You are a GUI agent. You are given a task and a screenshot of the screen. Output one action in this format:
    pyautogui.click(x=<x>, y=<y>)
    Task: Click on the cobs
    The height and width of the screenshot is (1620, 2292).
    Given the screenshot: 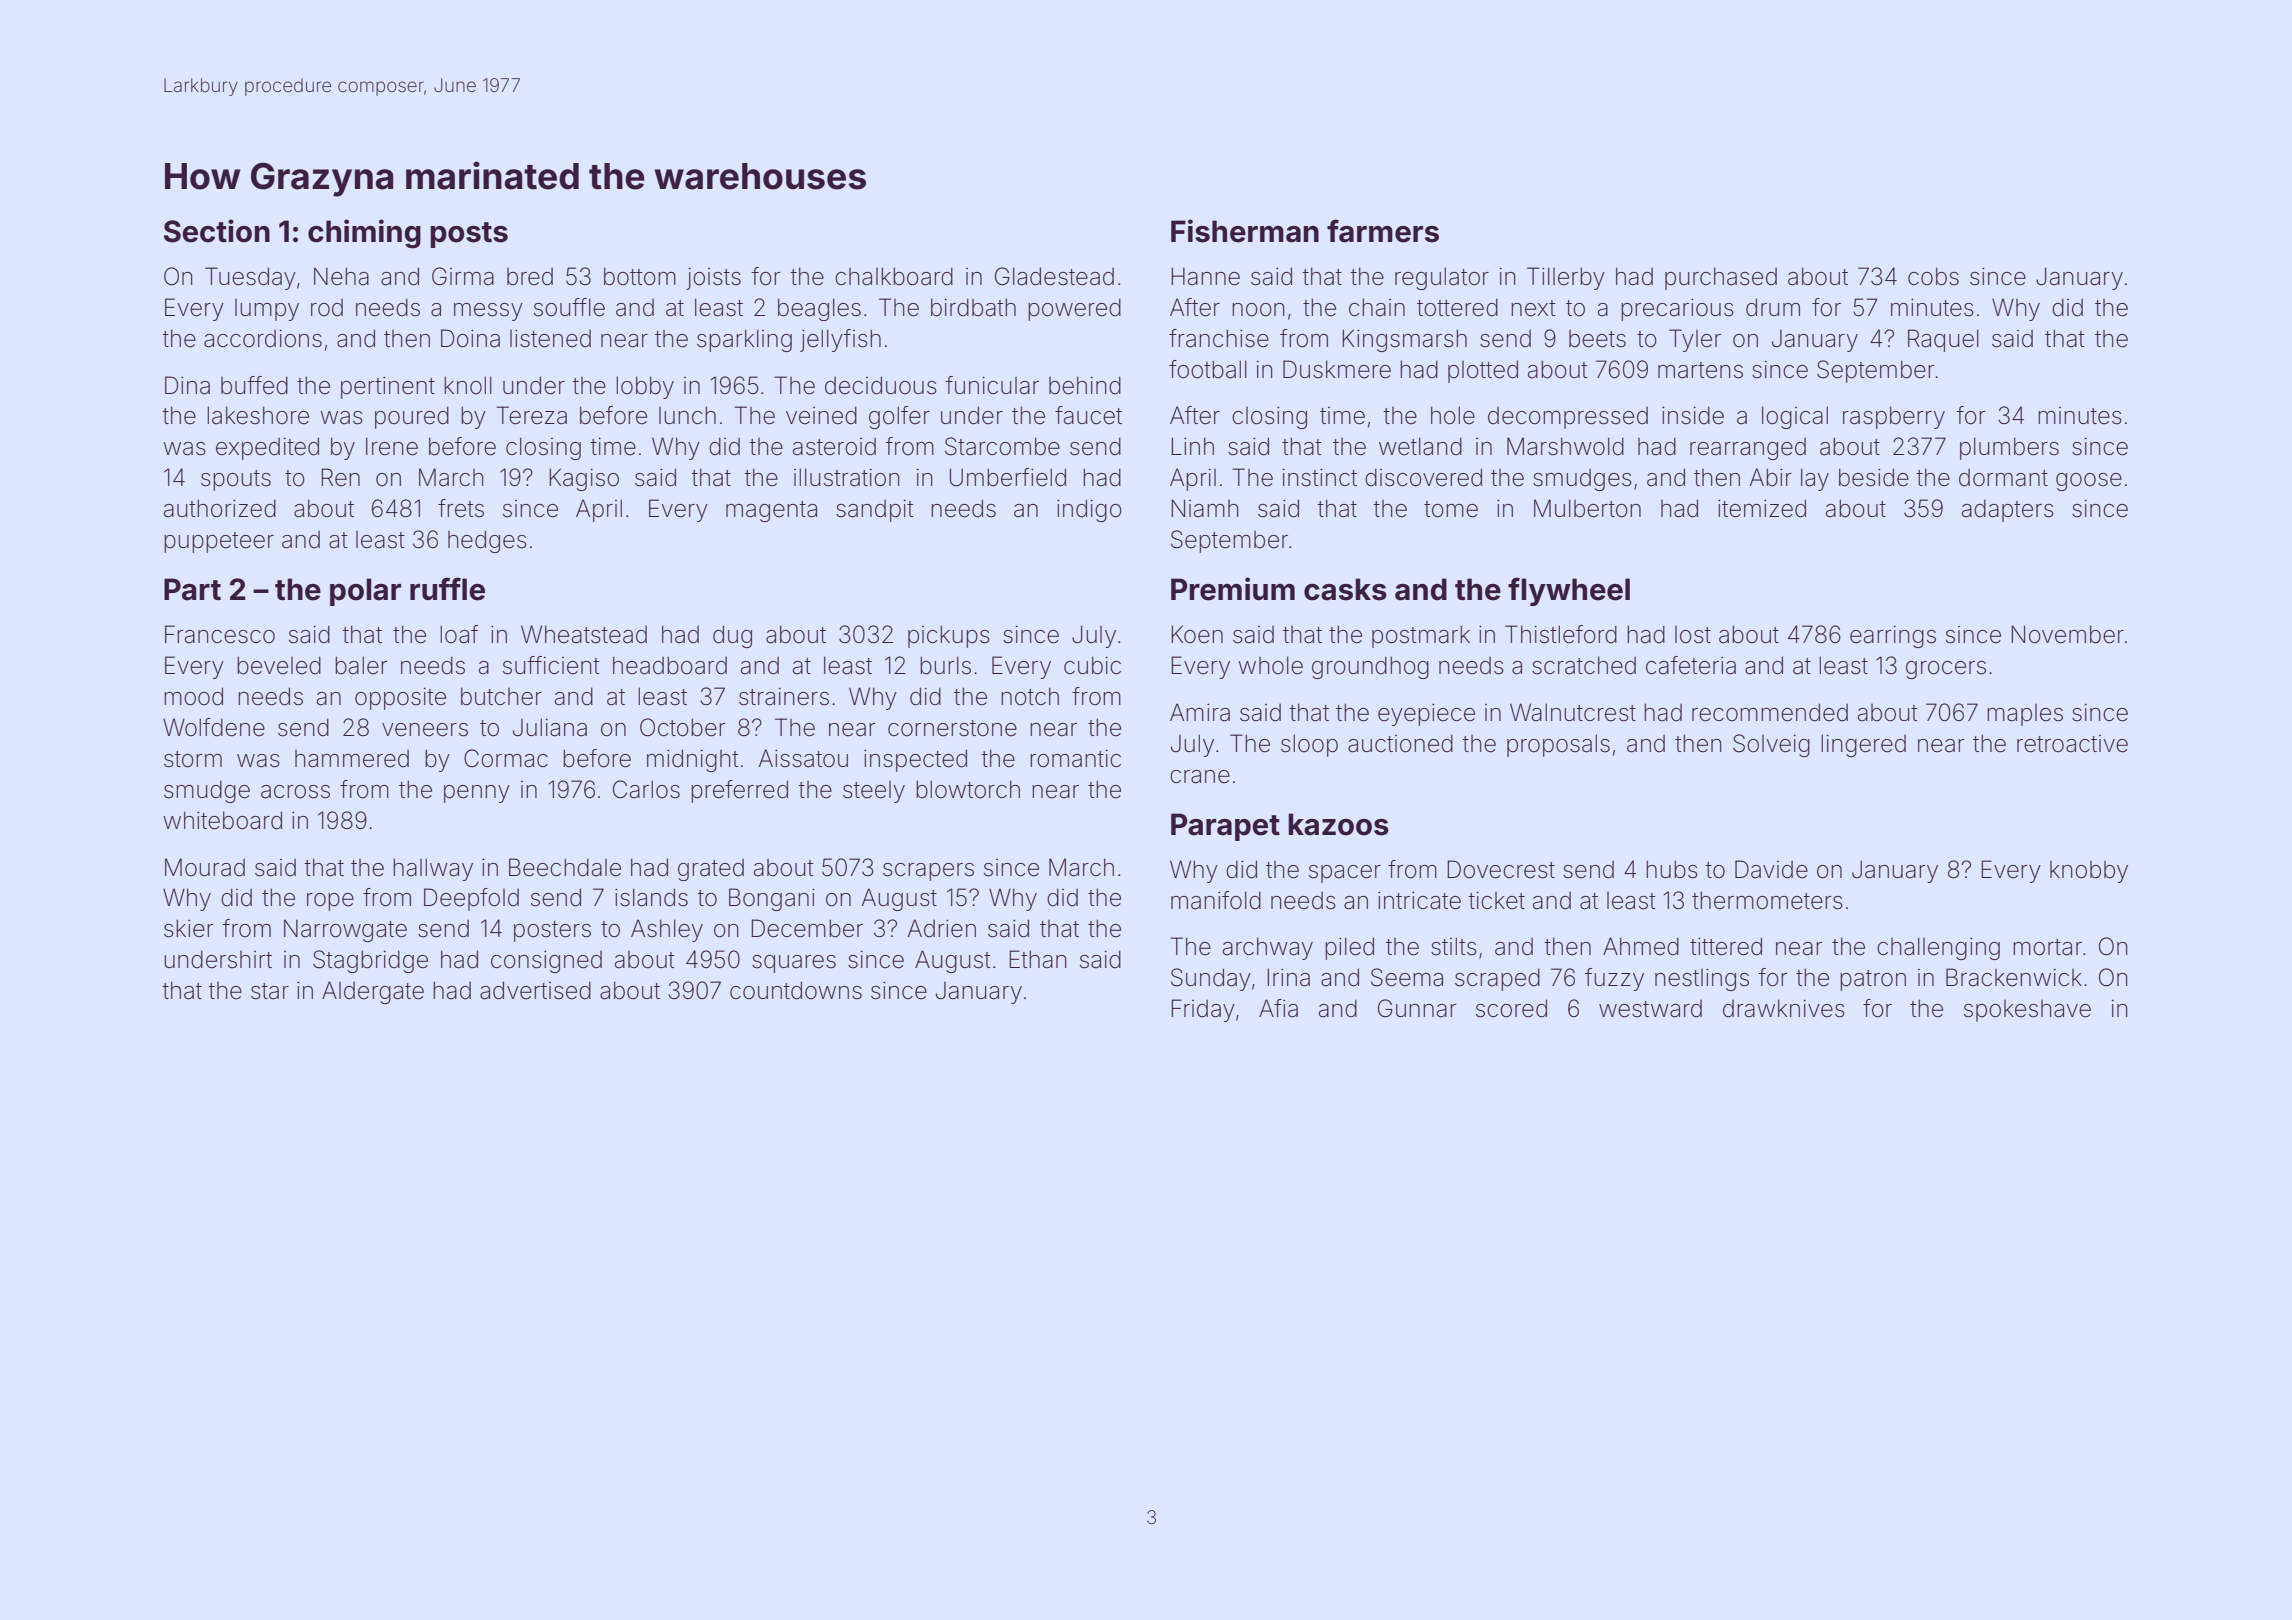 What is the action you would take?
    pyautogui.click(x=1933, y=276)
